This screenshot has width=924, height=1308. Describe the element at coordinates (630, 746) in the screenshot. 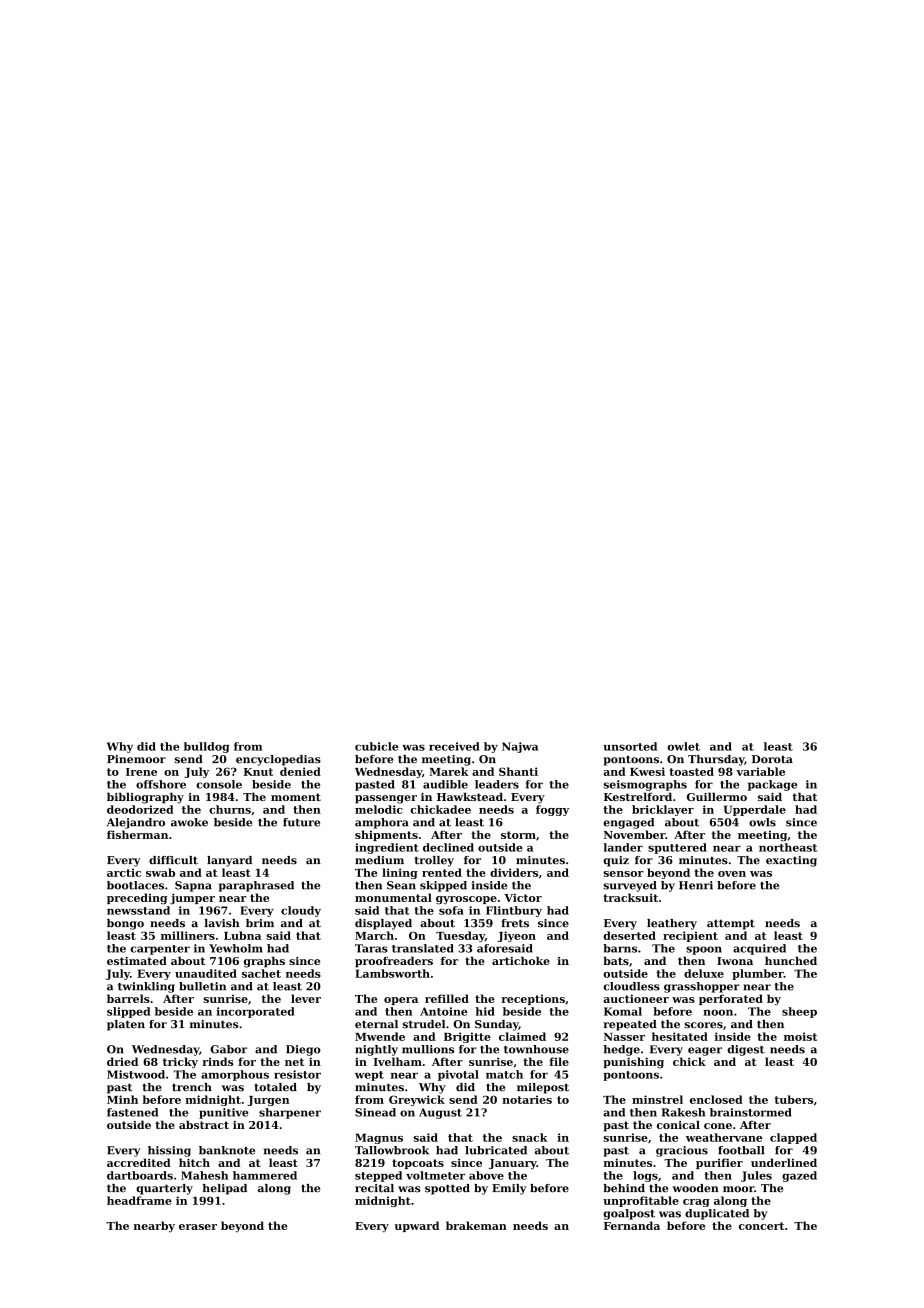

I see `unsorted` at that location.
